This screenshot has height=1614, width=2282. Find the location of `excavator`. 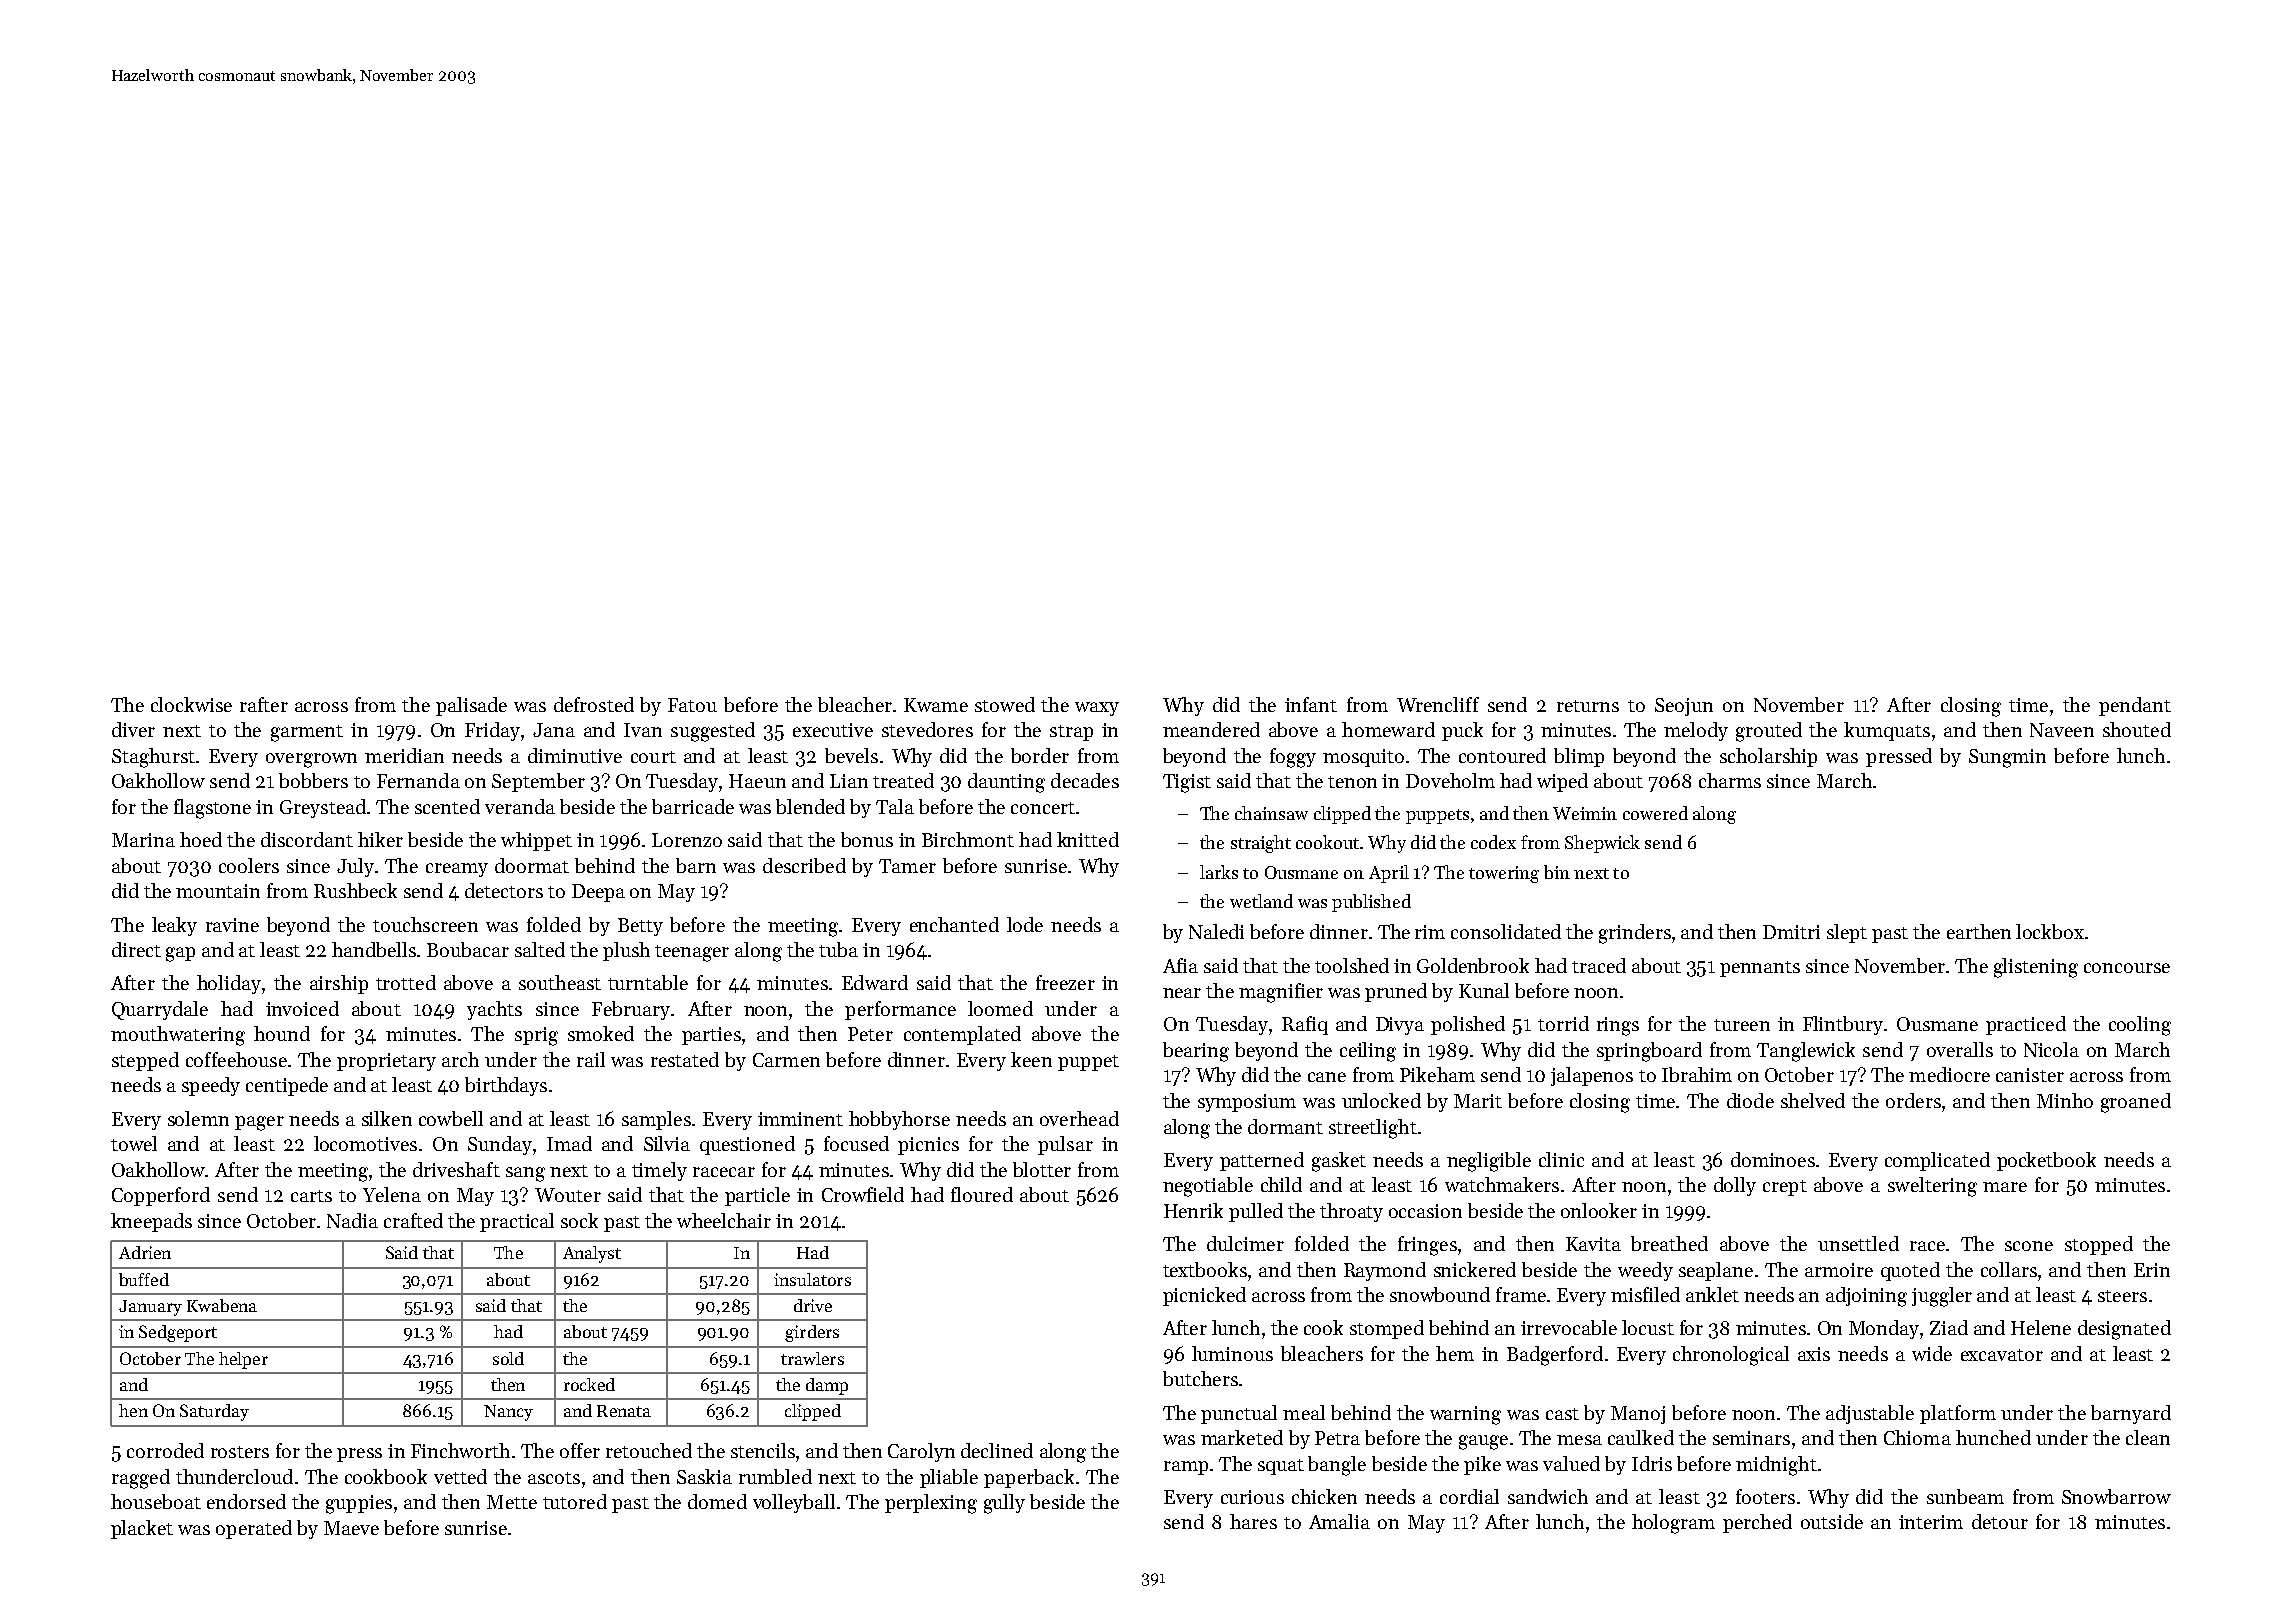

excavator is located at coordinates (2002, 1355).
